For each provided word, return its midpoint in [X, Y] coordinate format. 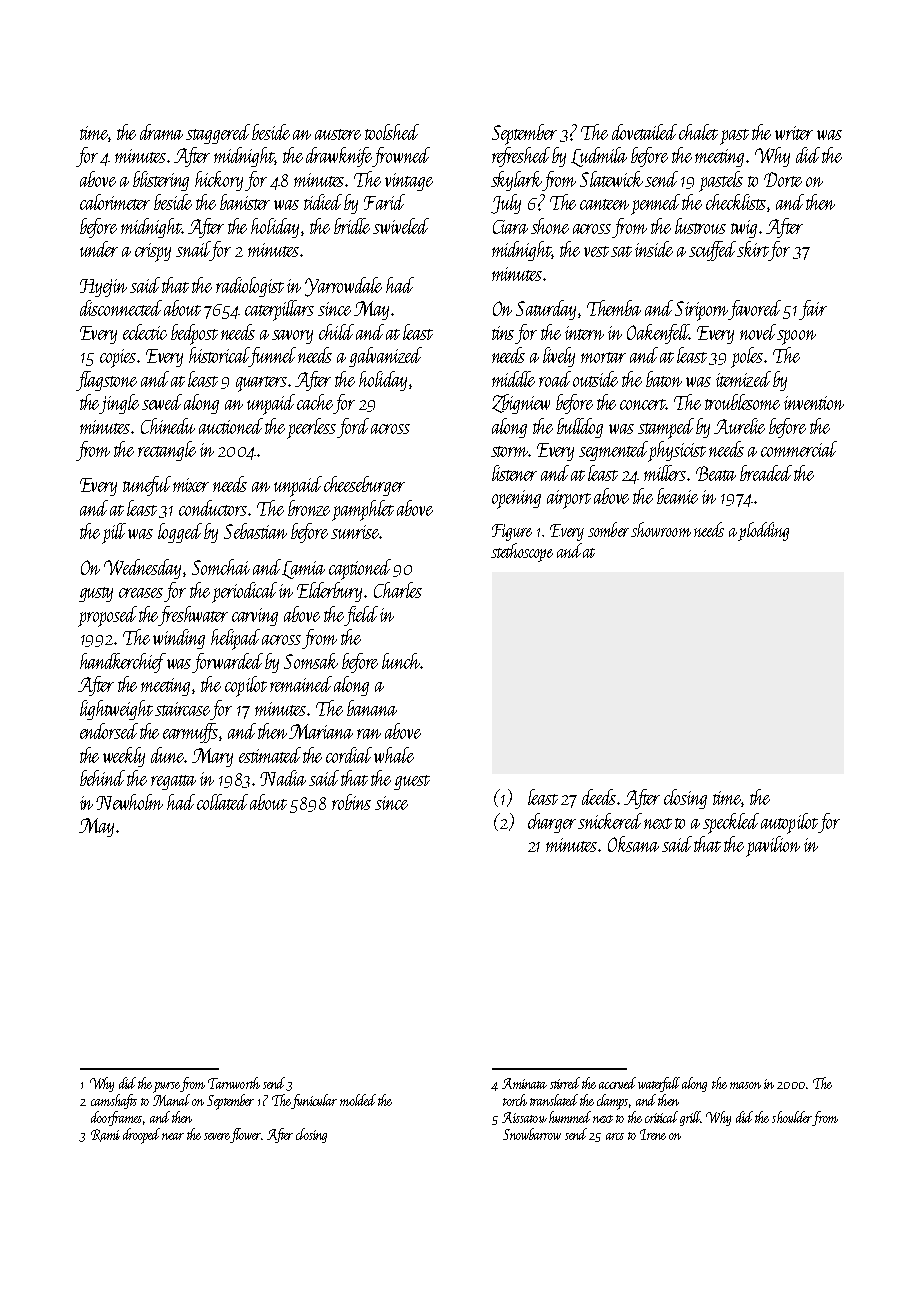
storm [510, 451]
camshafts [114, 1101]
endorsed [109, 731]
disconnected [121, 308]
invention [814, 403]
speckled [731, 823]
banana [372, 708]
